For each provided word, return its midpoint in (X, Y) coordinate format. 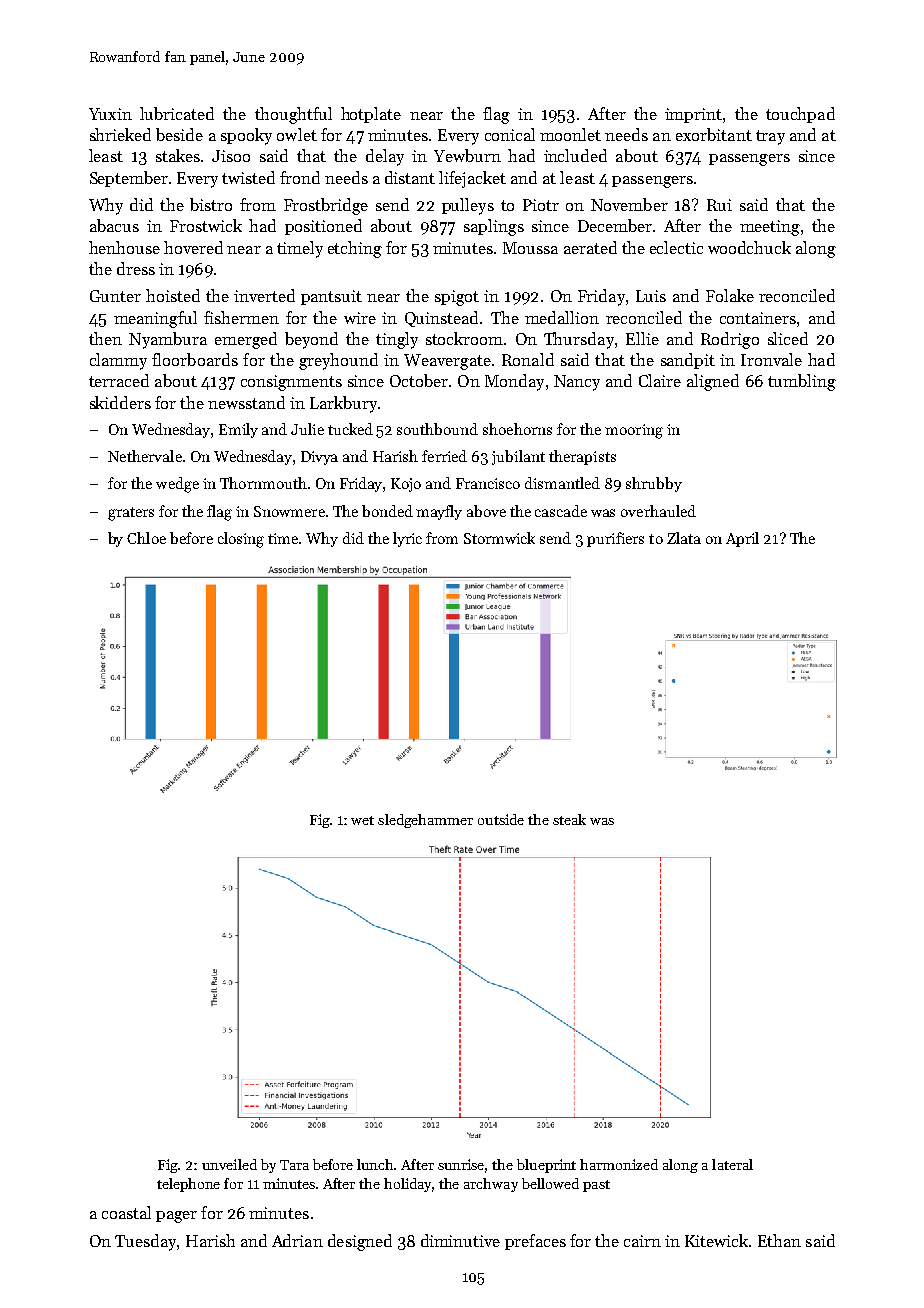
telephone (188, 1185)
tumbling (802, 382)
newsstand (246, 402)
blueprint (546, 1166)
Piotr (541, 205)
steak (569, 819)
